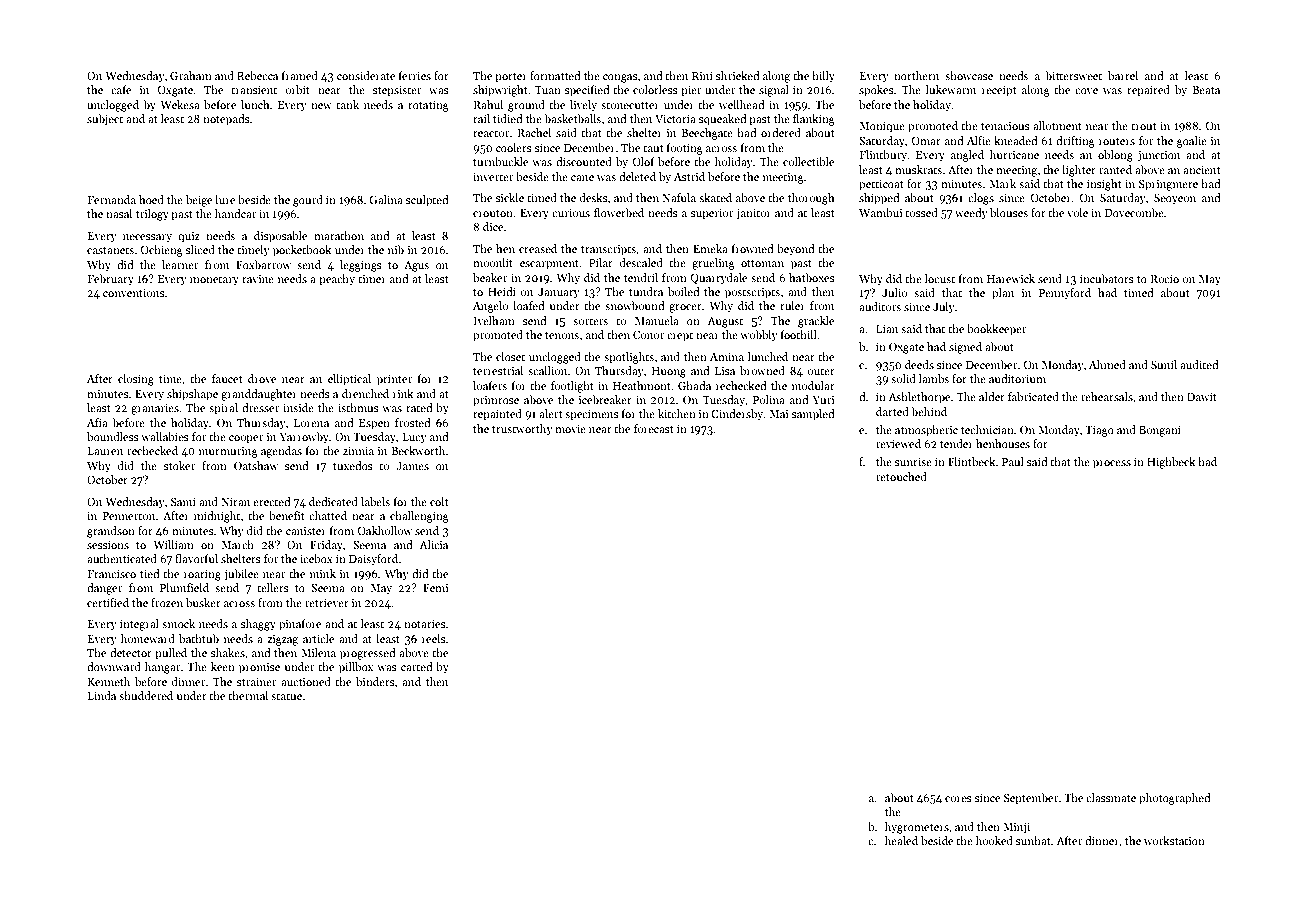  Describe the element at coordinates (694, 385) in the image. I see `Ghada` at that location.
